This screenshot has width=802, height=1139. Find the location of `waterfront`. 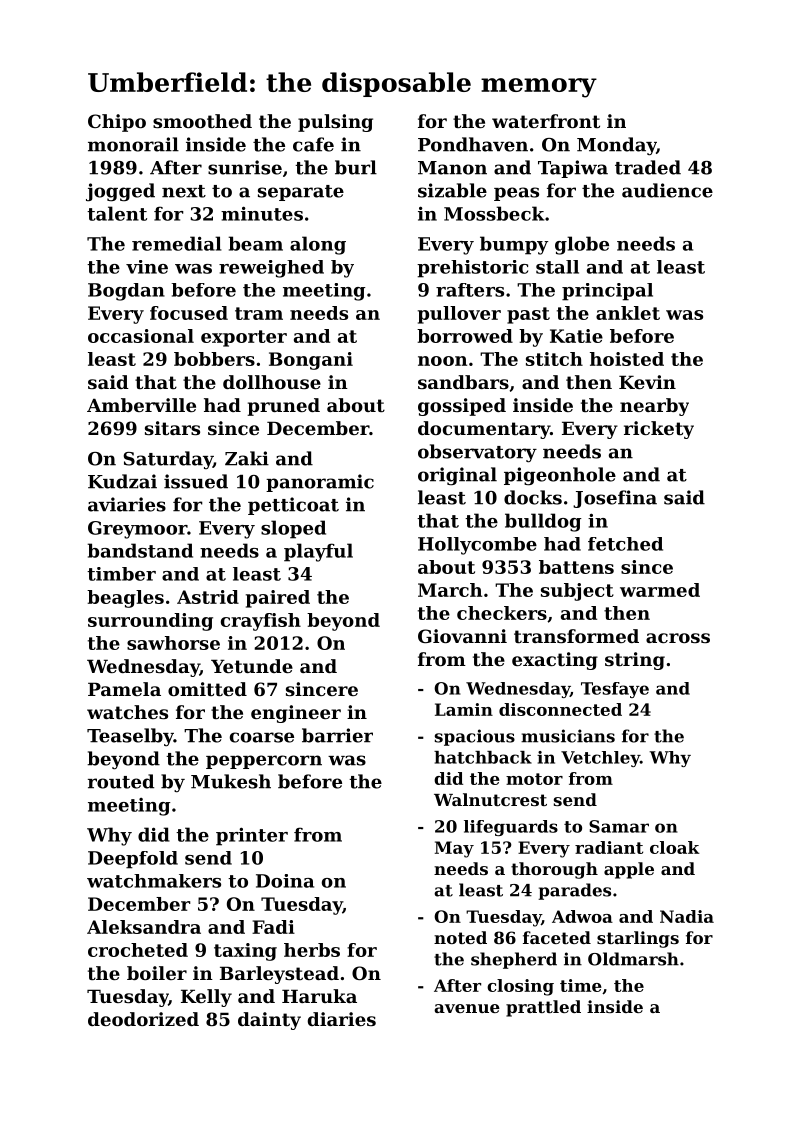

waterfront is located at coordinates (546, 121).
